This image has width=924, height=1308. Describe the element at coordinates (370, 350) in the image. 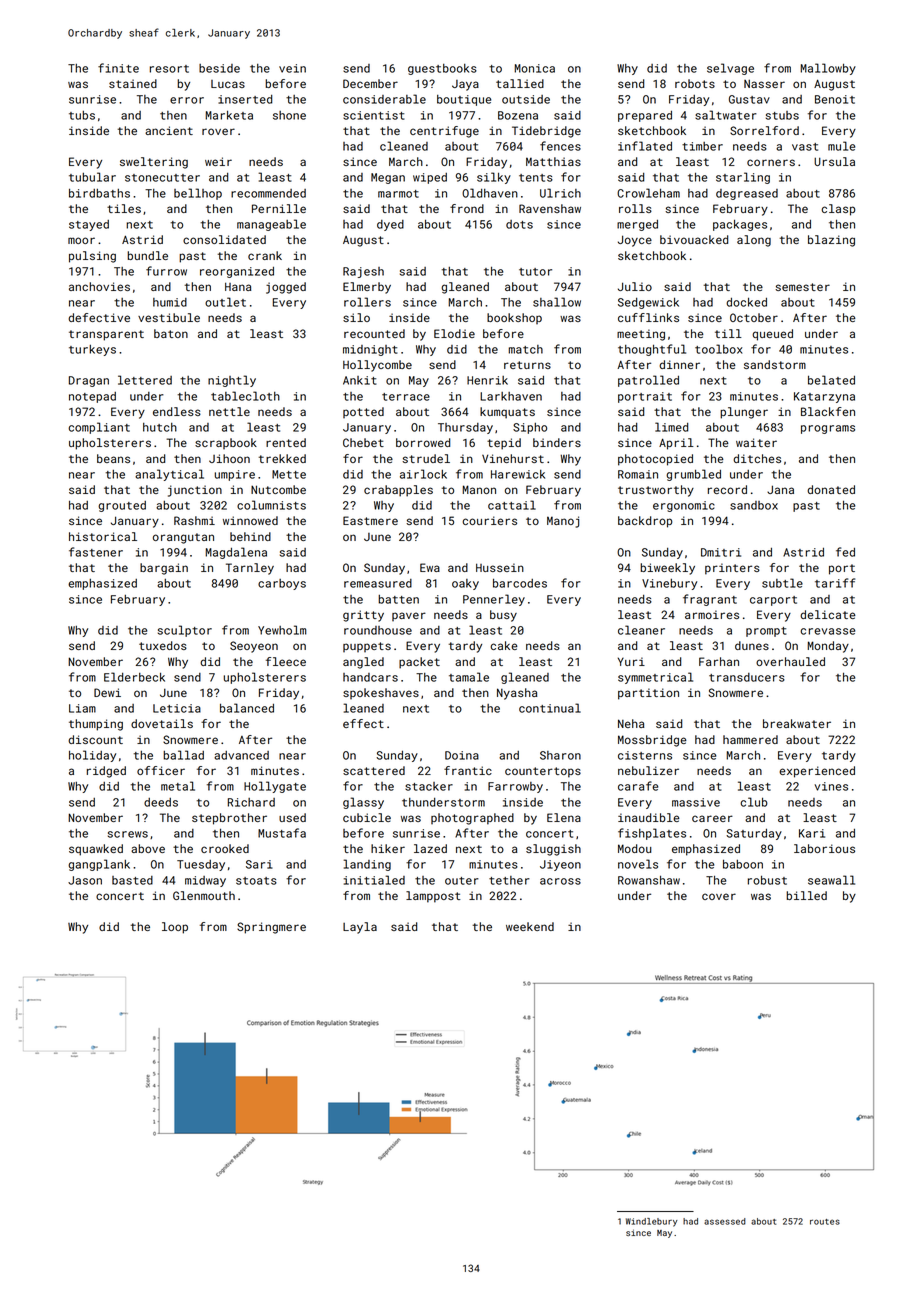

I see `midnight` at that location.
